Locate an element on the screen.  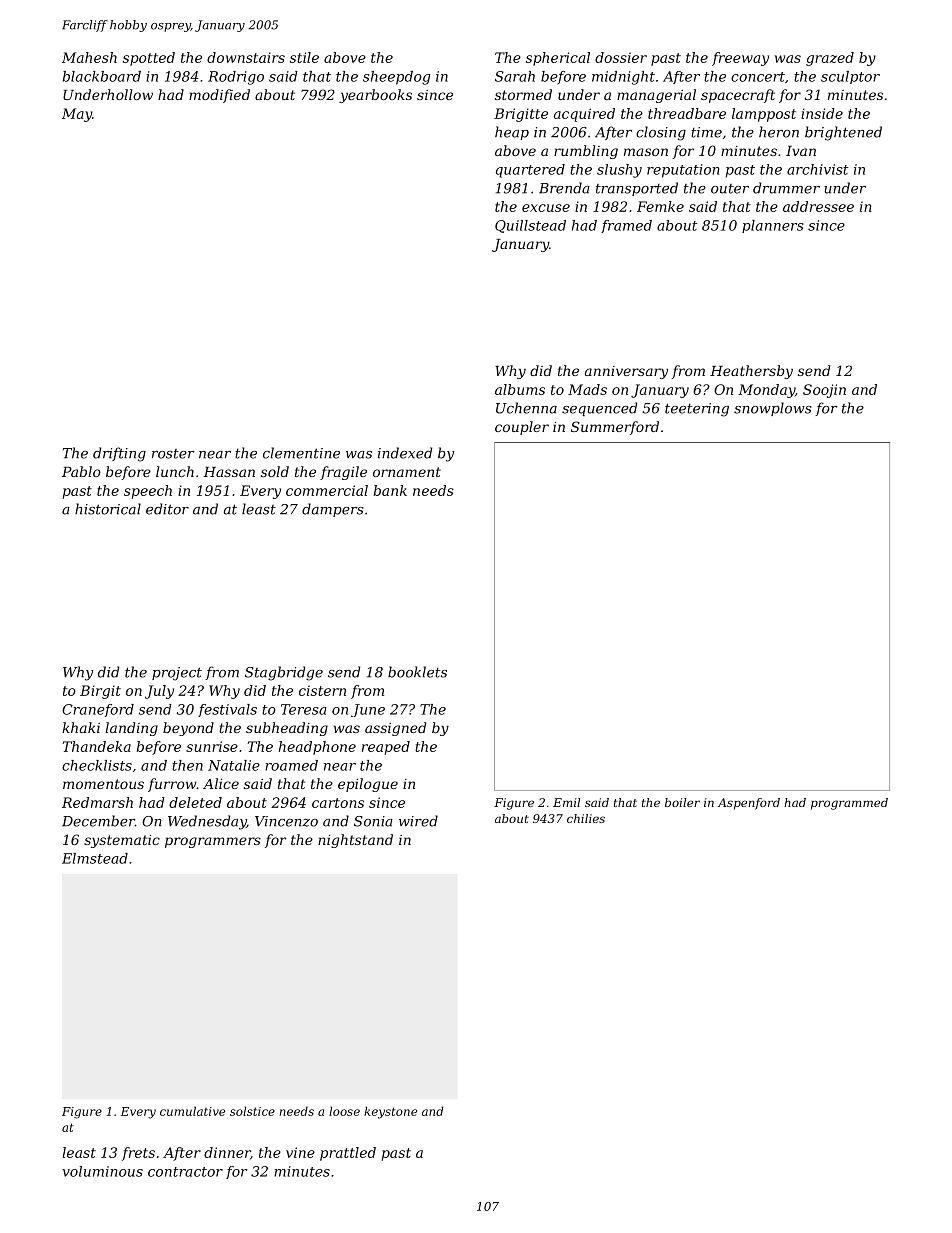
Soojin is located at coordinates (824, 391).
